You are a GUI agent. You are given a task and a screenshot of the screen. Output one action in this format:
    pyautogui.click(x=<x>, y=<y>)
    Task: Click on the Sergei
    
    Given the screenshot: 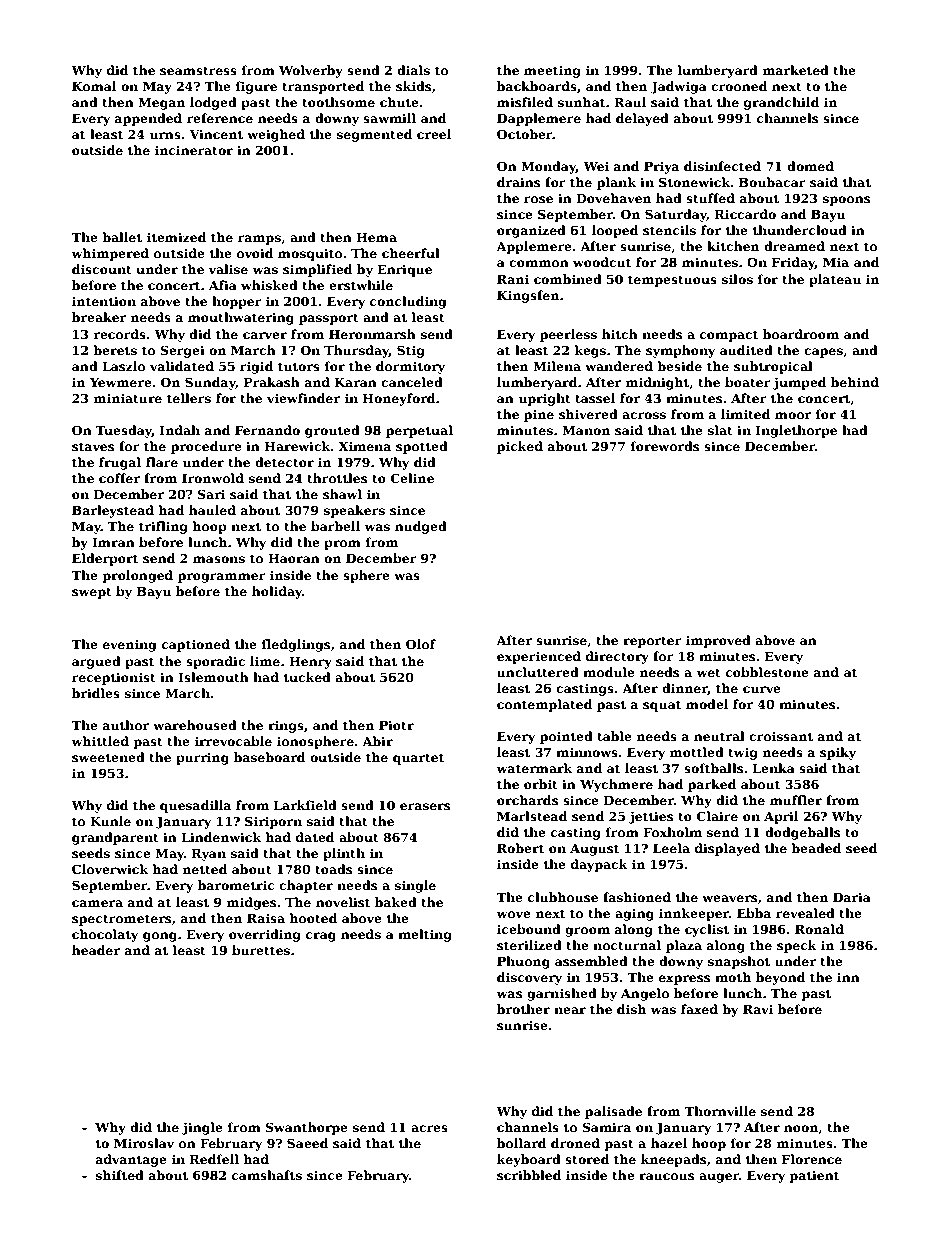 What is the action you would take?
    pyautogui.click(x=182, y=351)
